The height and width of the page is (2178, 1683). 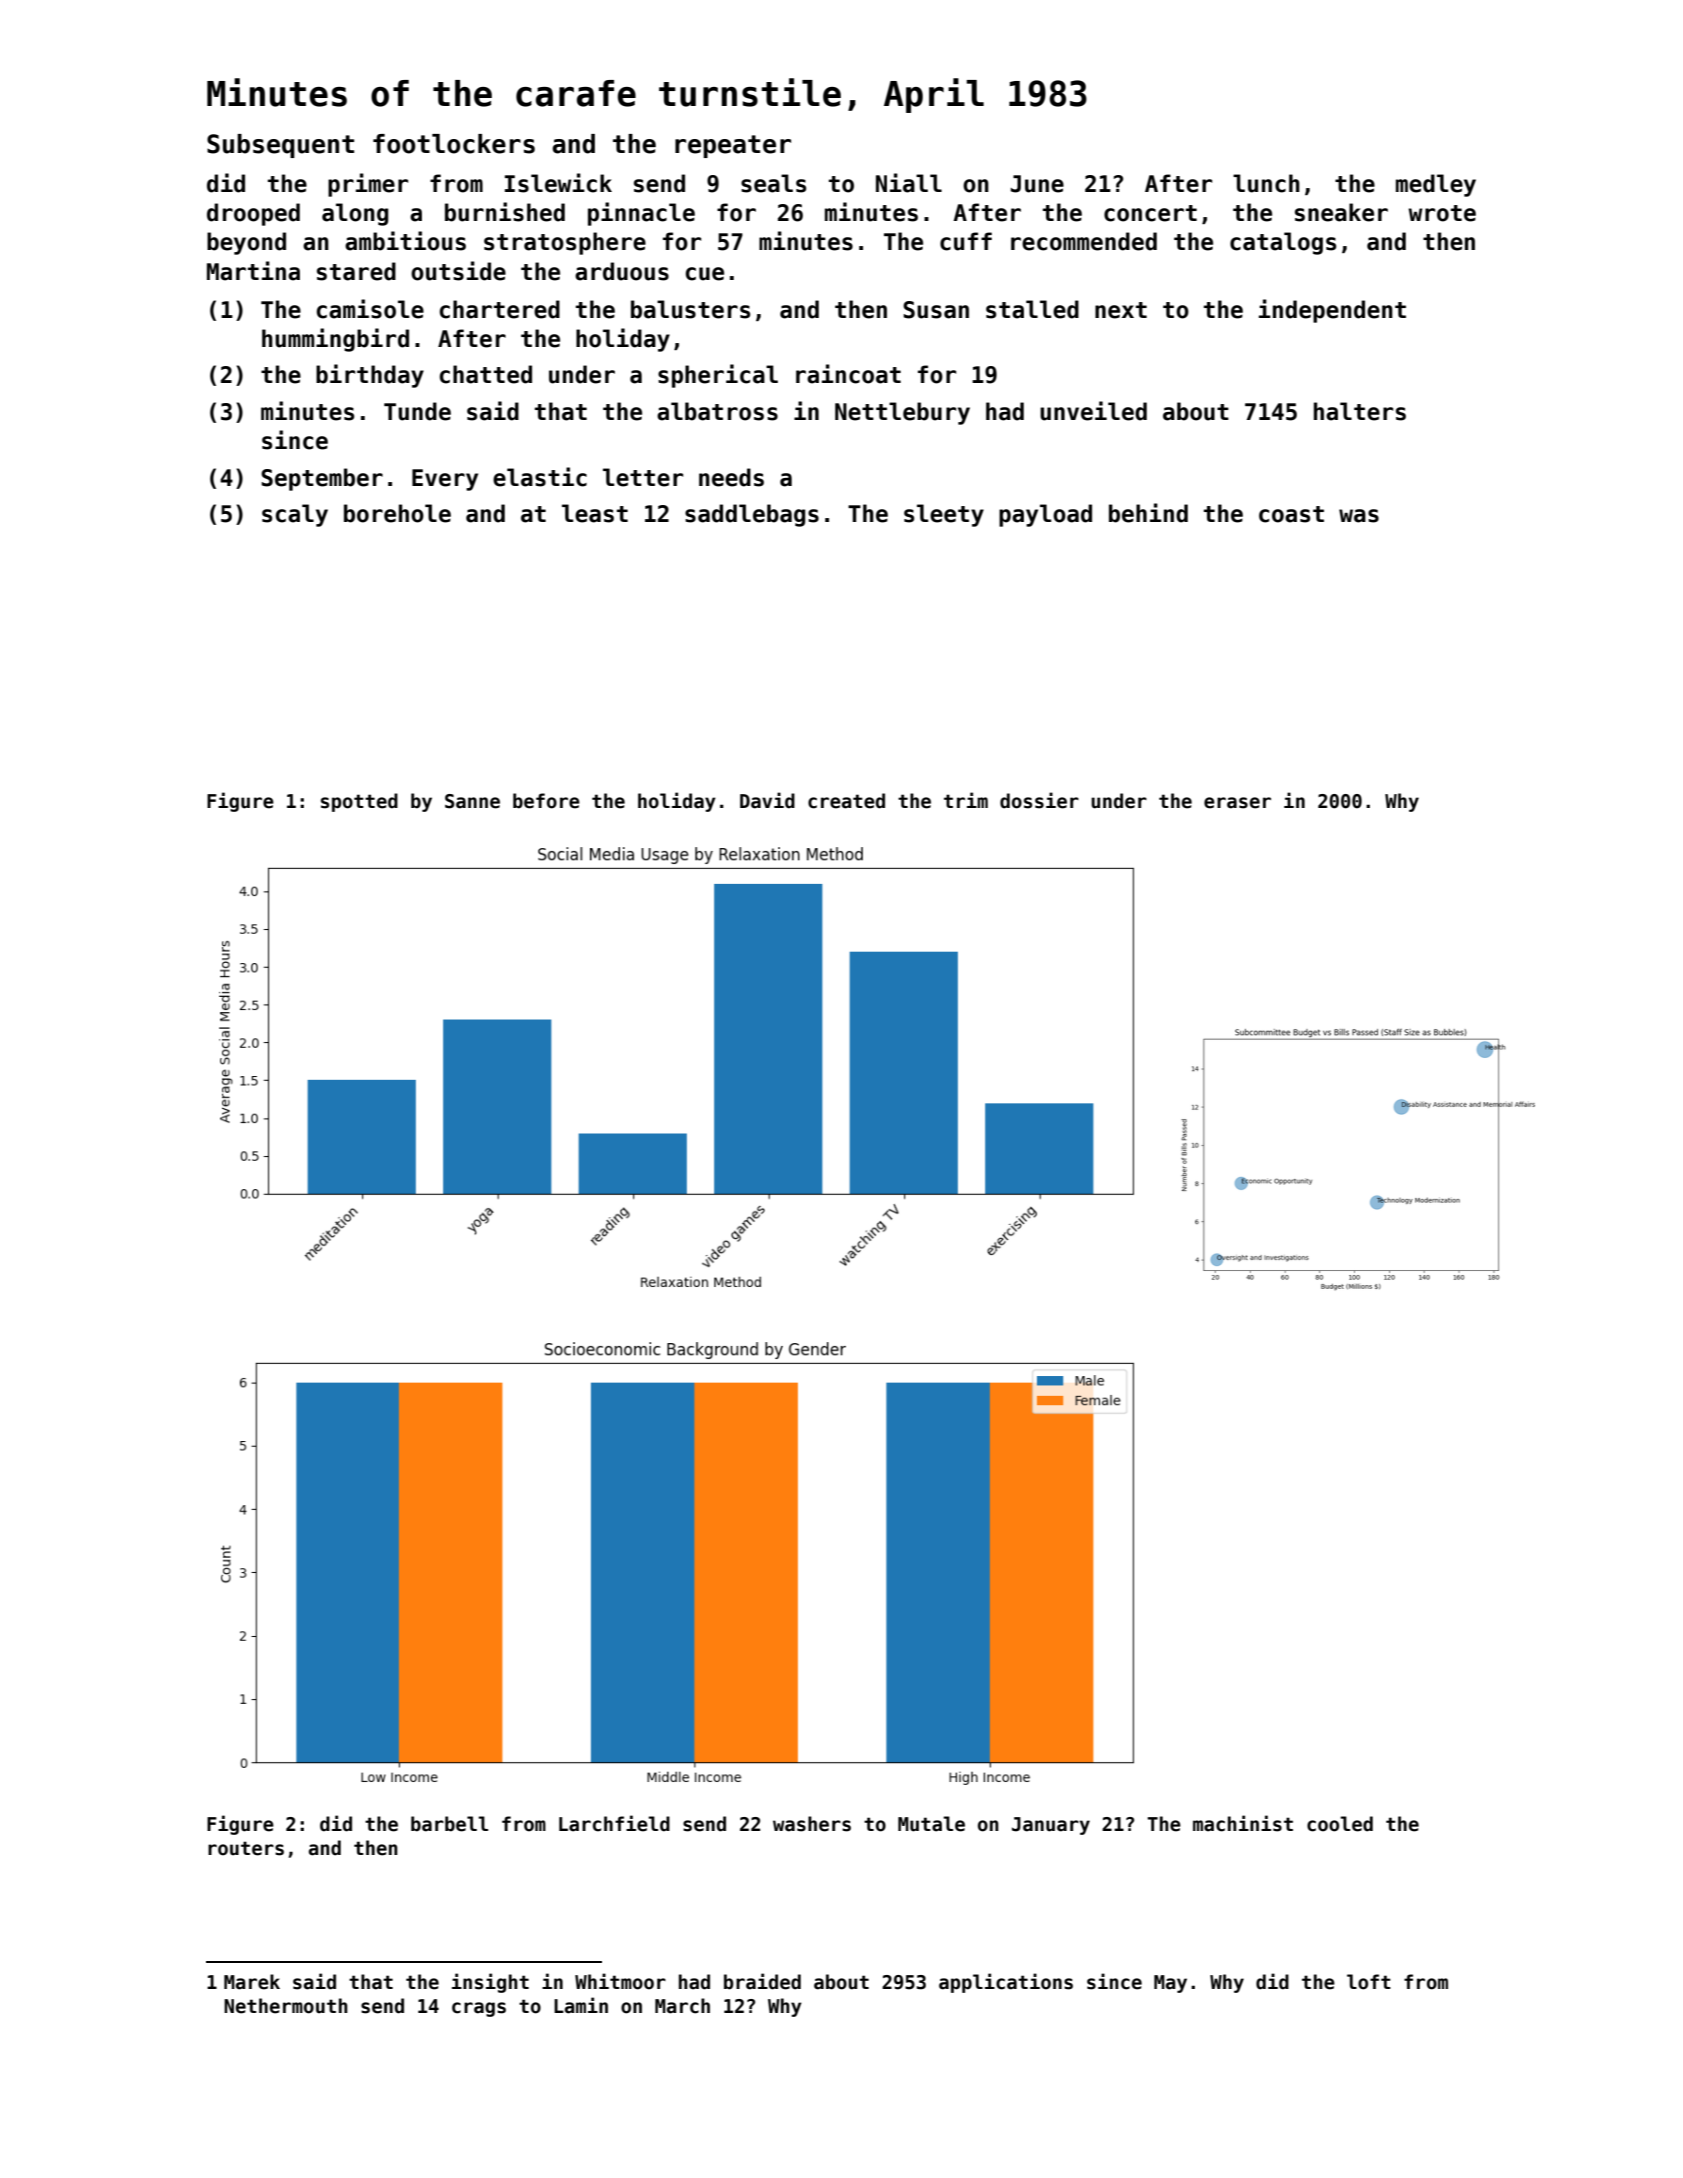 What do you see at coordinates (773, 183) in the page?
I see `seals` at bounding box center [773, 183].
